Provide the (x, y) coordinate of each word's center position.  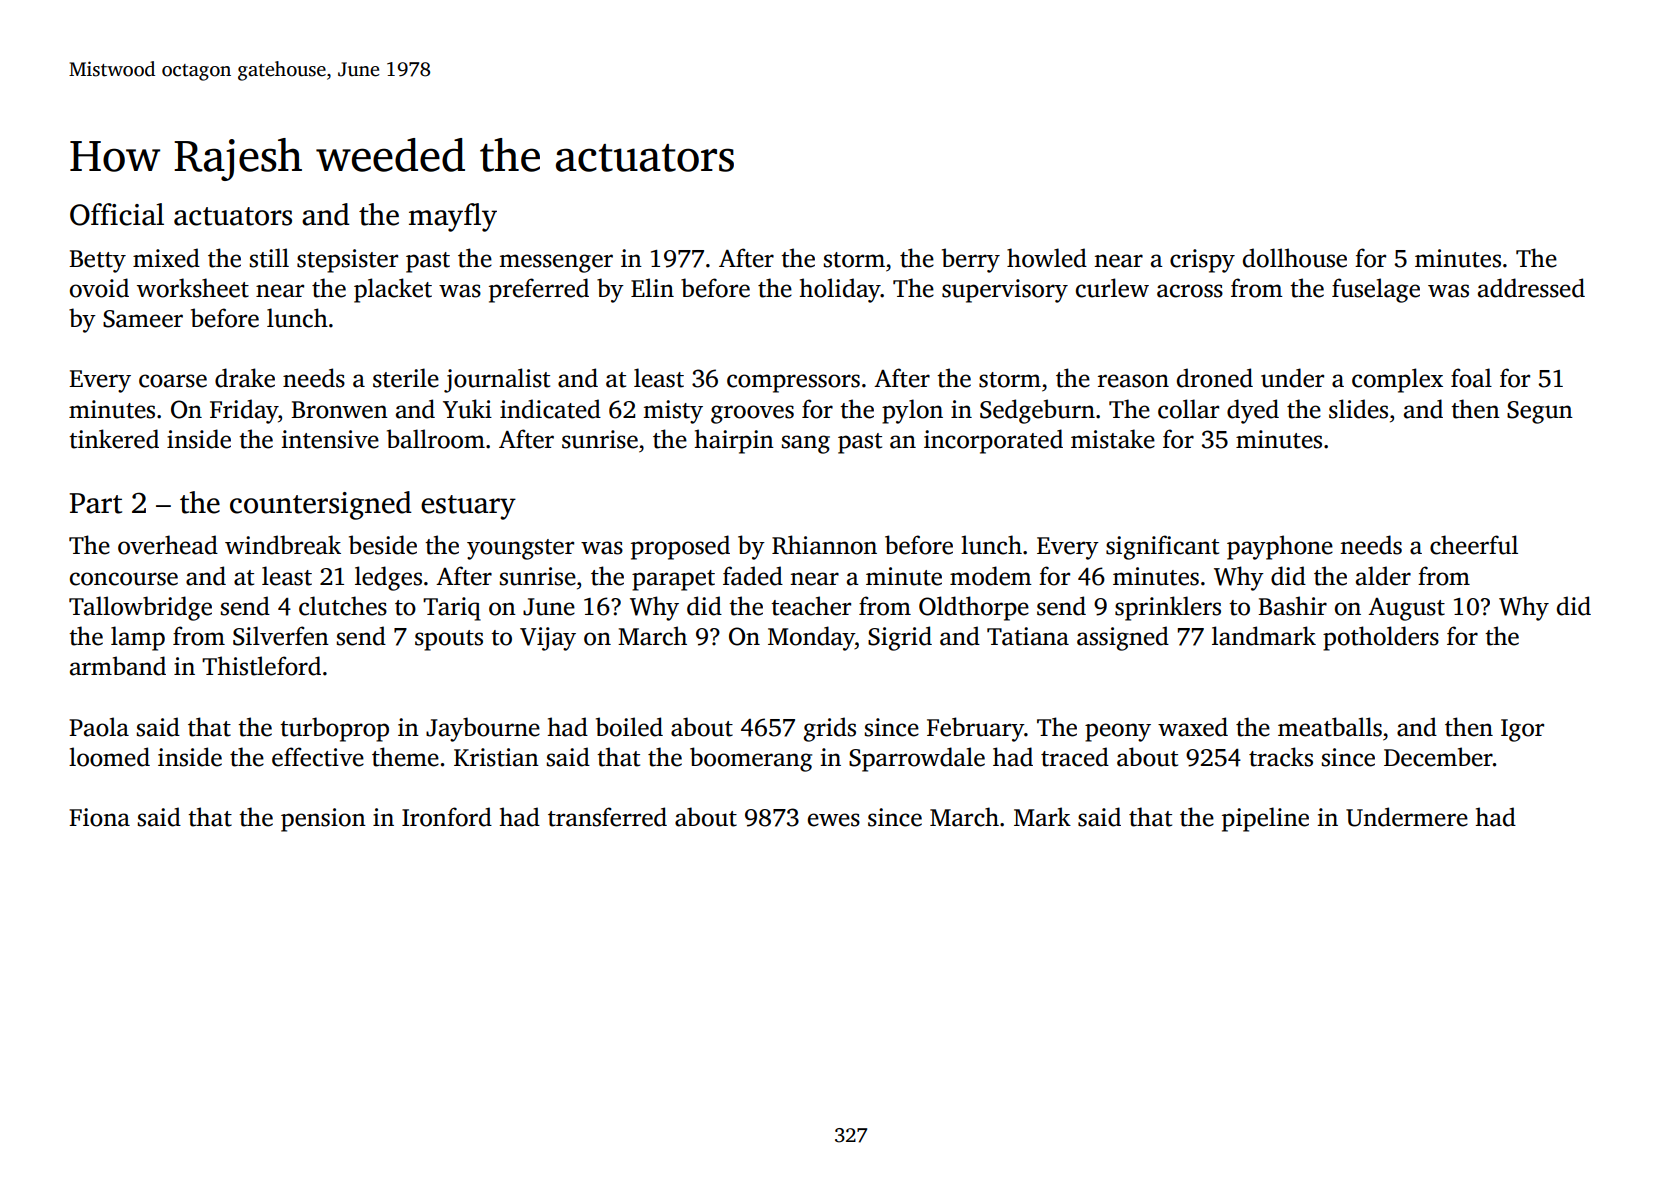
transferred (607, 817)
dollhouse (1295, 258)
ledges (388, 578)
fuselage (1376, 290)
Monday (811, 638)
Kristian (496, 757)
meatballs (1330, 727)
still (269, 258)
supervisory (1005, 291)
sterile (406, 378)
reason (1133, 381)
